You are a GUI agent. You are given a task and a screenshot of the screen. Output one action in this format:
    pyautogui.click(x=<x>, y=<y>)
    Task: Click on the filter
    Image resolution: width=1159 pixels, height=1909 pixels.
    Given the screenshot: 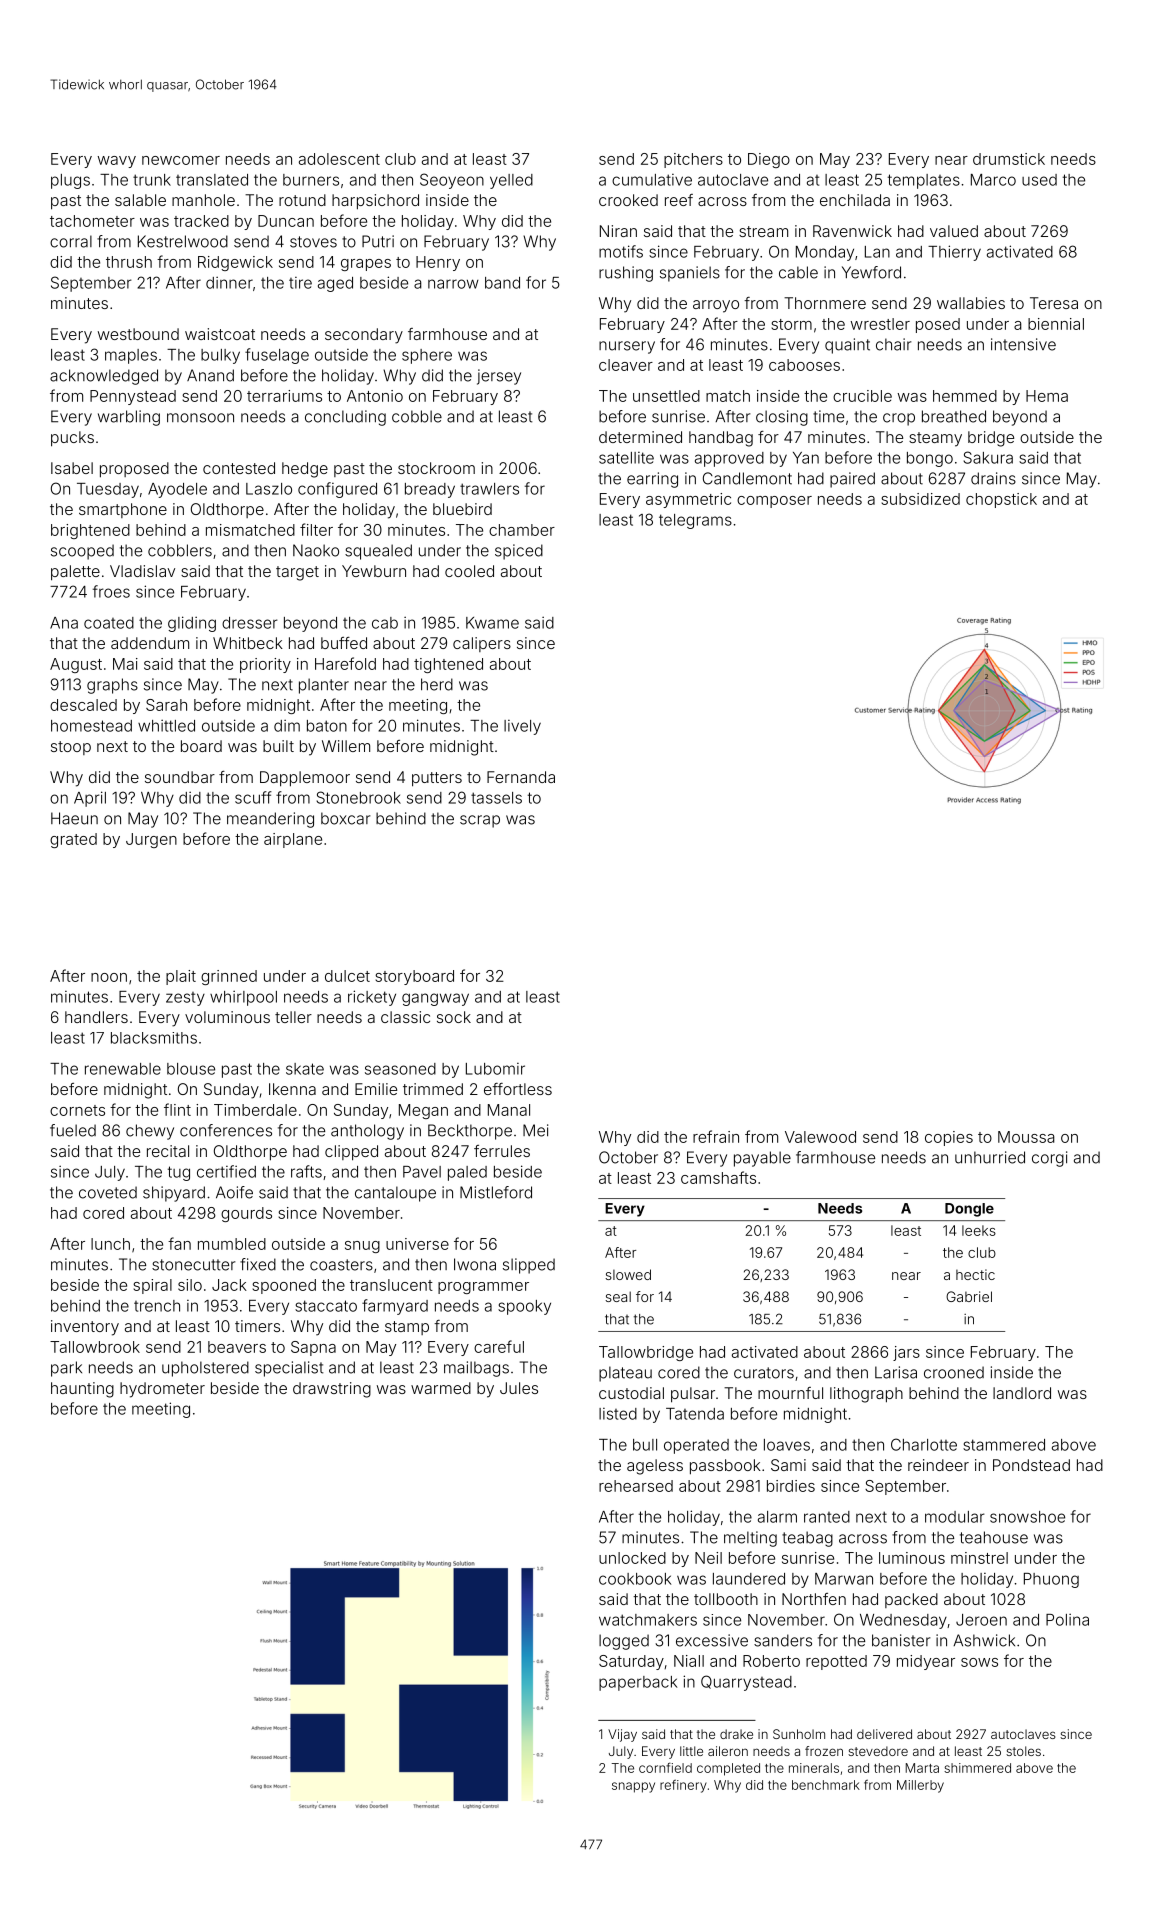 What is the action you would take?
    pyautogui.click(x=316, y=529)
